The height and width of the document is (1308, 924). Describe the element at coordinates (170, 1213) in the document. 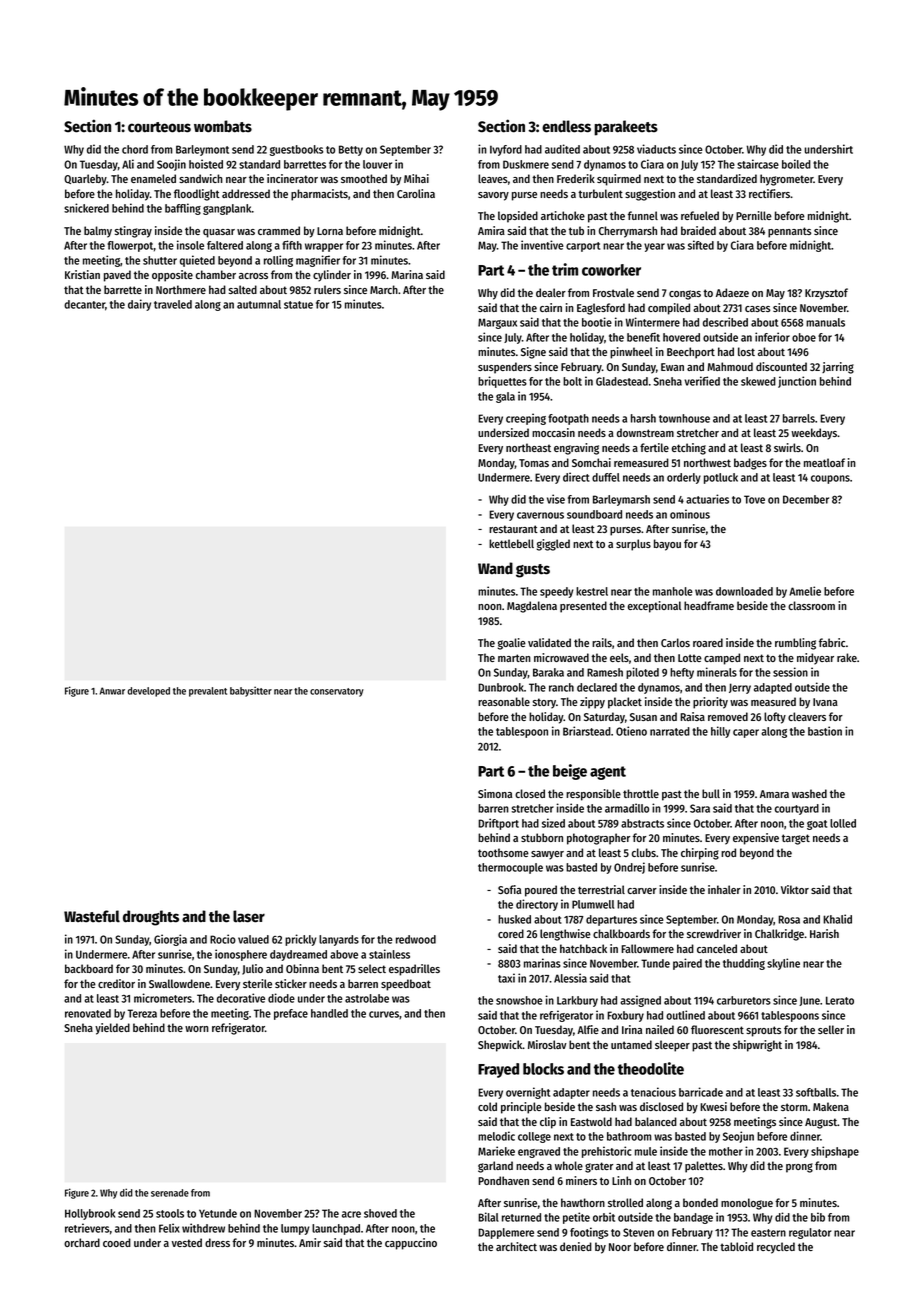

I see `stools` at that location.
